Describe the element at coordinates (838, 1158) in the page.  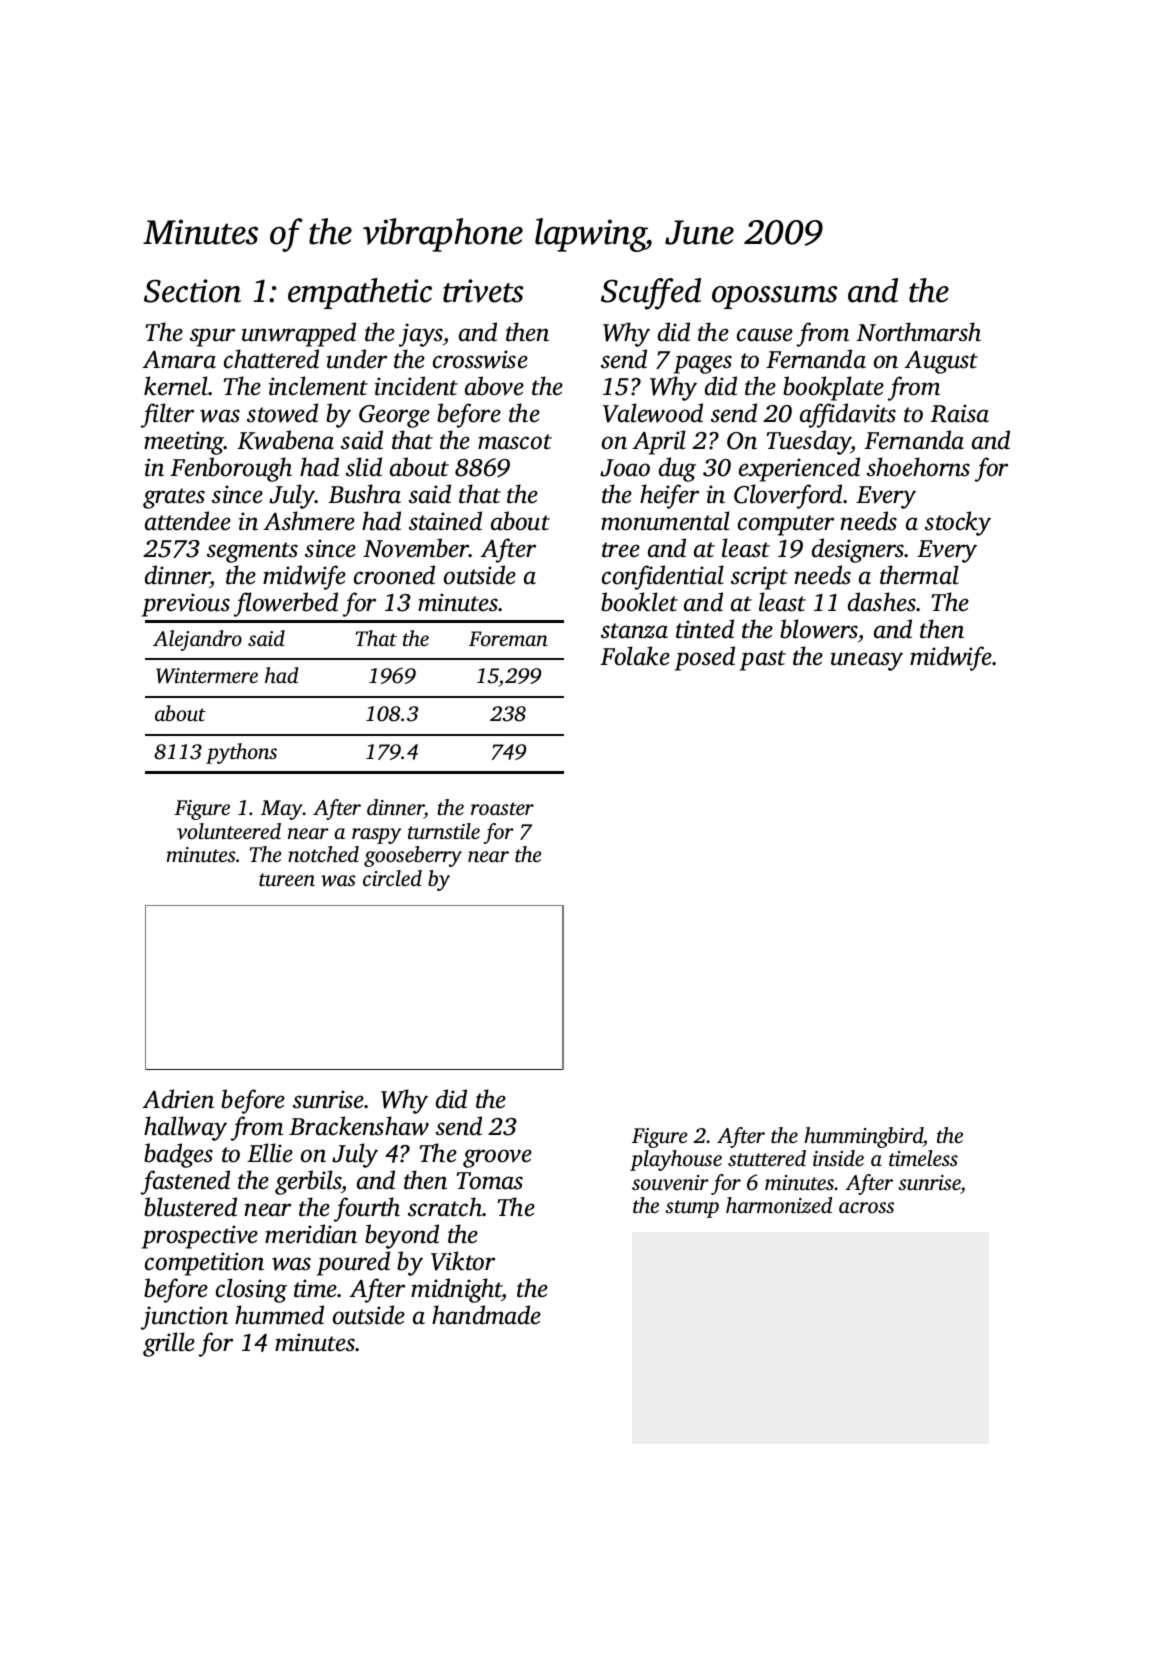
I see `inside` at that location.
